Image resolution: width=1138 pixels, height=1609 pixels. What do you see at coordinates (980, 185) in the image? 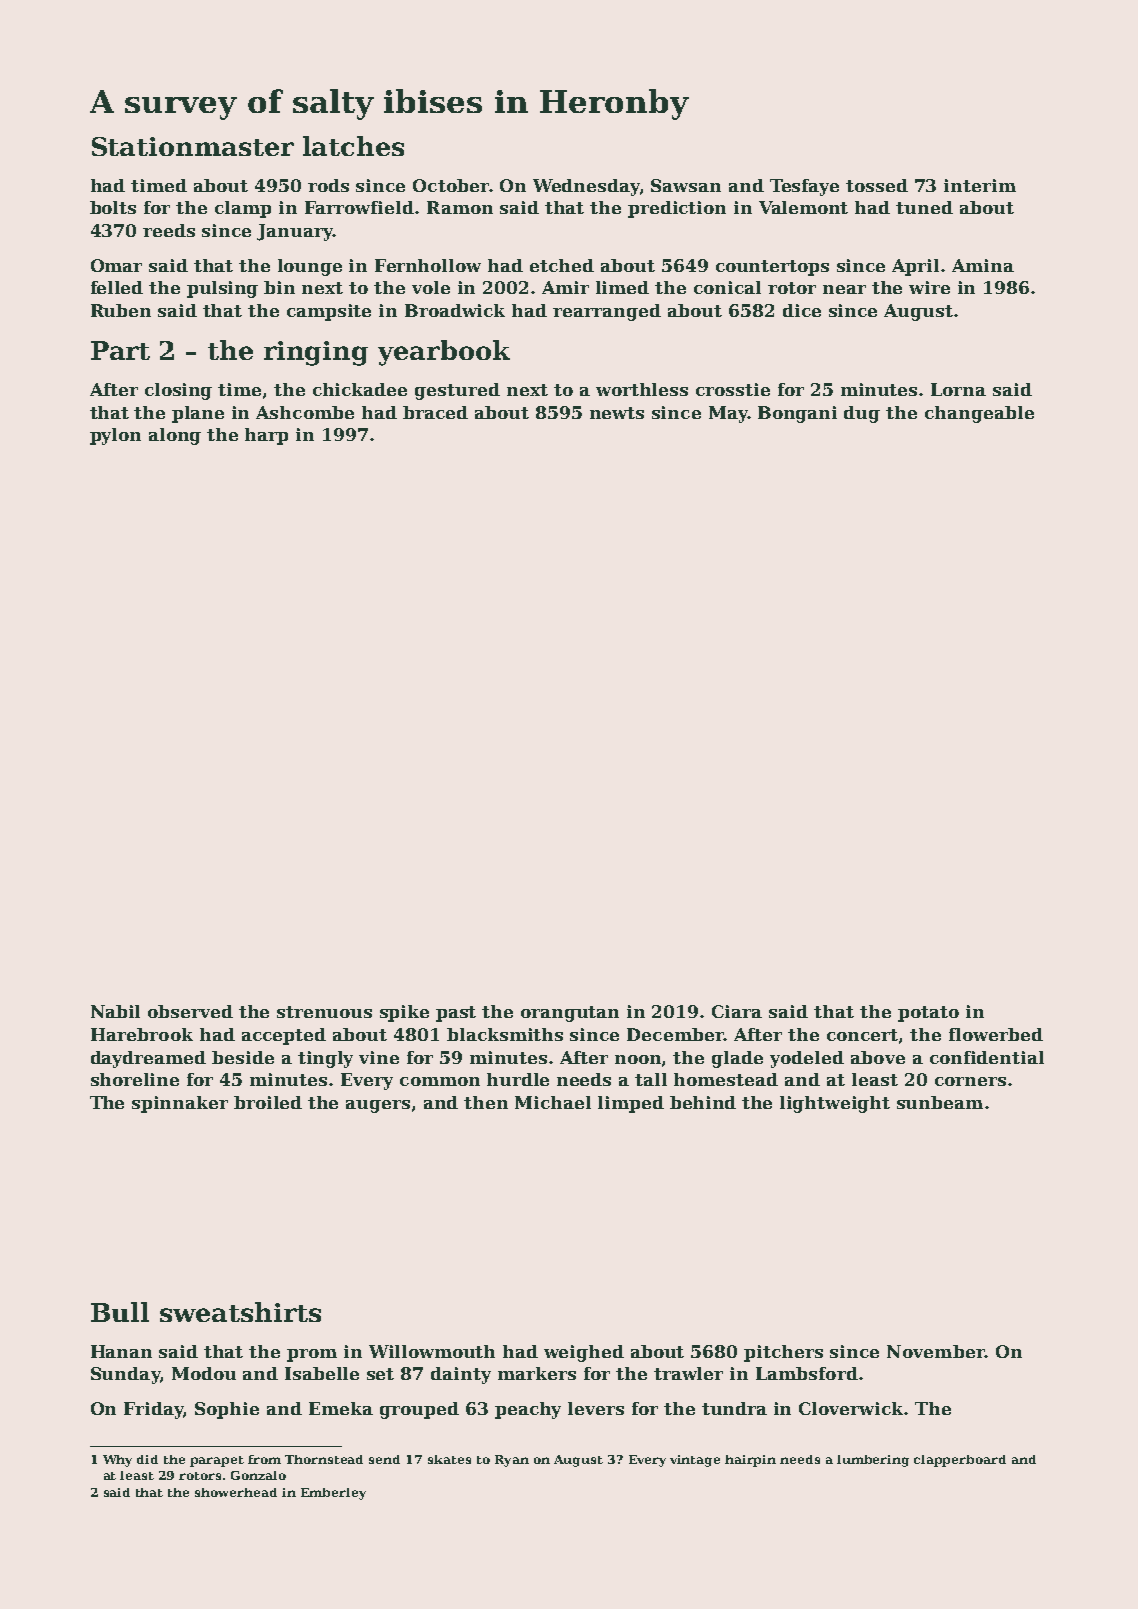
I see `interim` at bounding box center [980, 185].
